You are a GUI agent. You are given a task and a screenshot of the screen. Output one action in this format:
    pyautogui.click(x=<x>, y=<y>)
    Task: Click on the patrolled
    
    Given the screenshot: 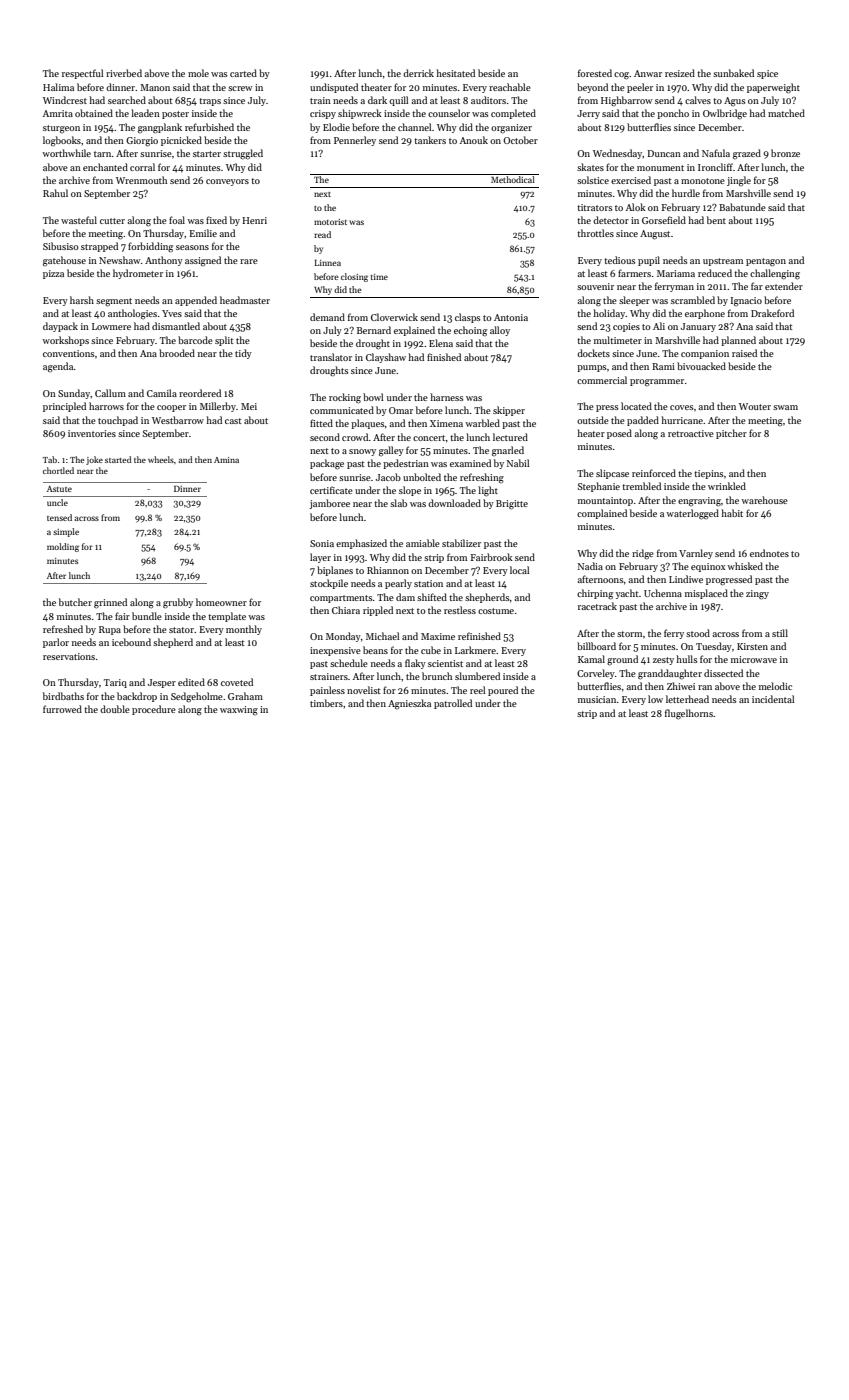 What is the action you would take?
    pyautogui.click(x=453, y=704)
